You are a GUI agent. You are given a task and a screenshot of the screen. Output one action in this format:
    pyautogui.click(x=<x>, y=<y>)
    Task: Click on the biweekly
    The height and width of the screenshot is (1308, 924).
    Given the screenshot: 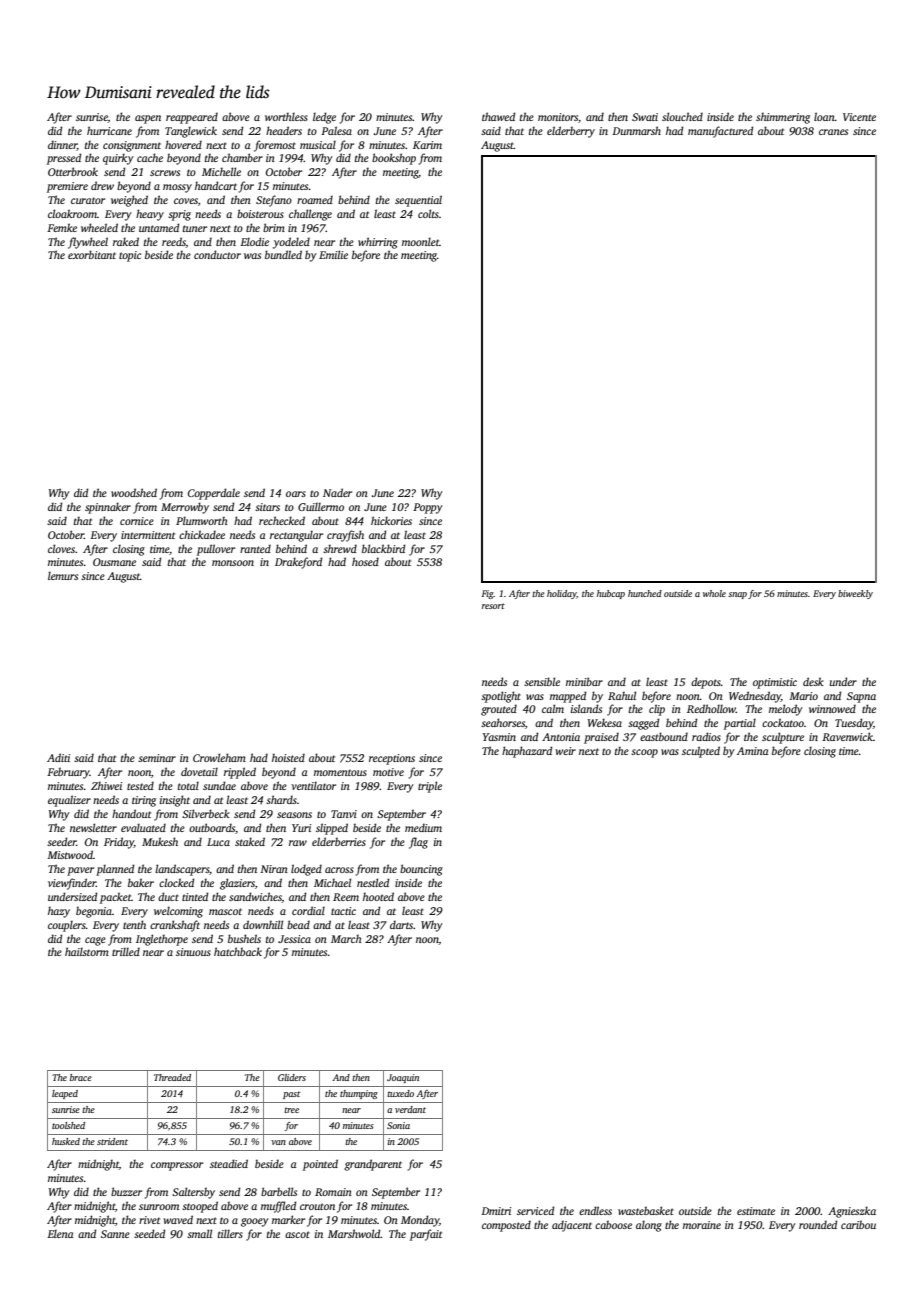 What is the action you would take?
    pyautogui.click(x=855, y=594)
